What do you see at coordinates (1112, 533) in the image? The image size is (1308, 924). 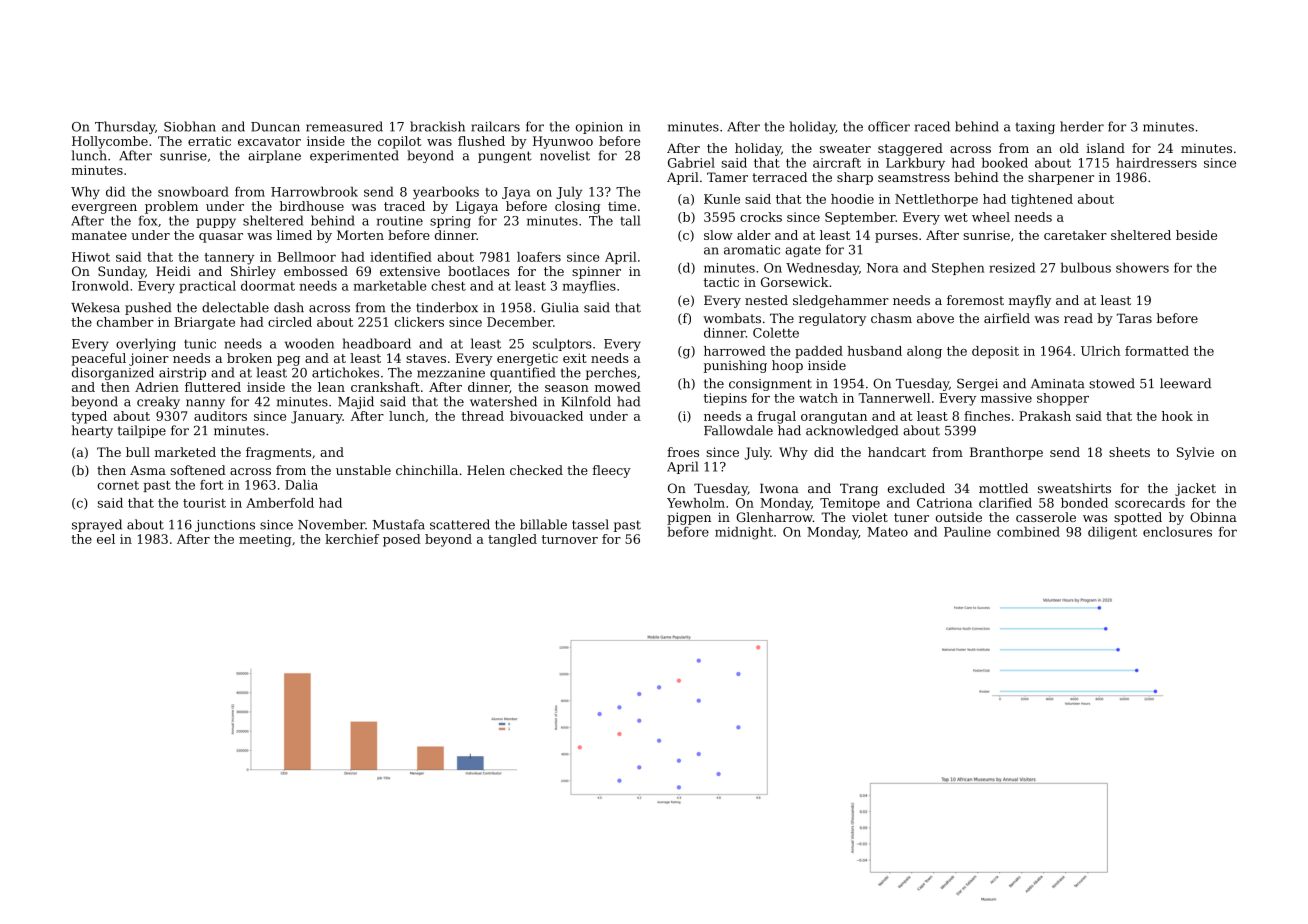 I see `diligent` at bounding box center [1112, 533].
